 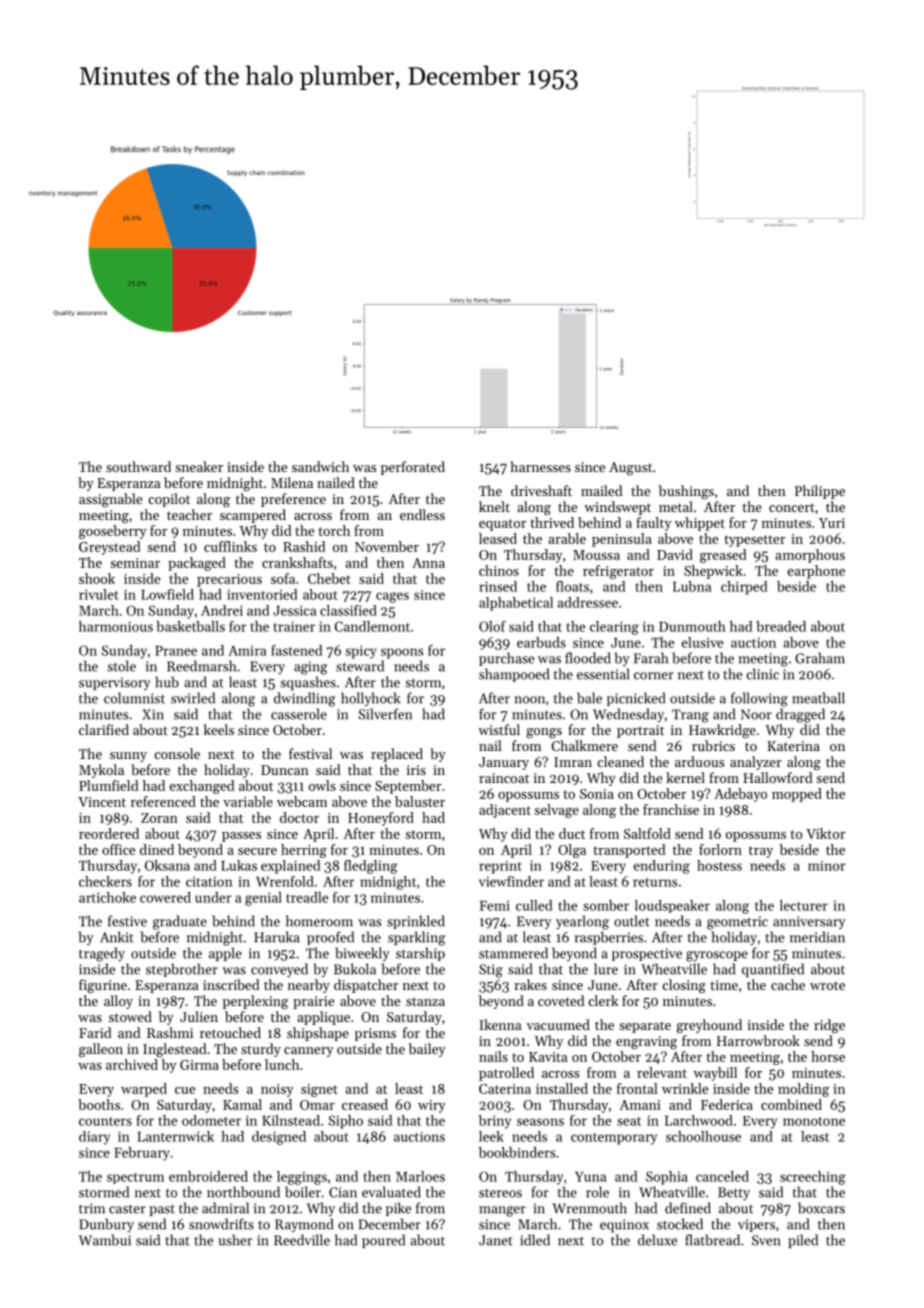 What do you see at coordinates (540, 466) in the page?
I see `harnesses` at bounding box center [540, 466].
